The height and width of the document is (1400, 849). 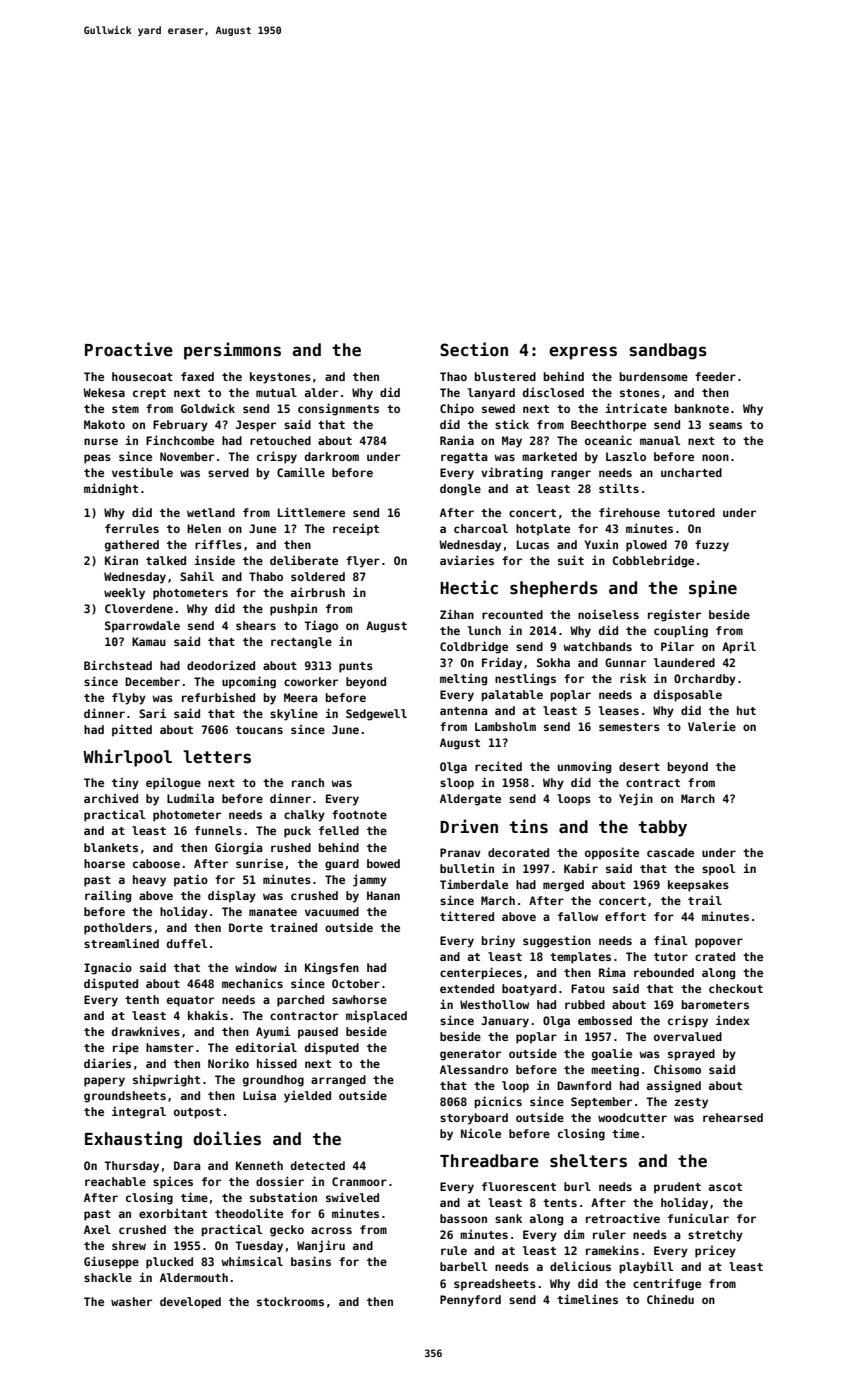 I want to click on whimsical, so click(x=252, y=1261).
